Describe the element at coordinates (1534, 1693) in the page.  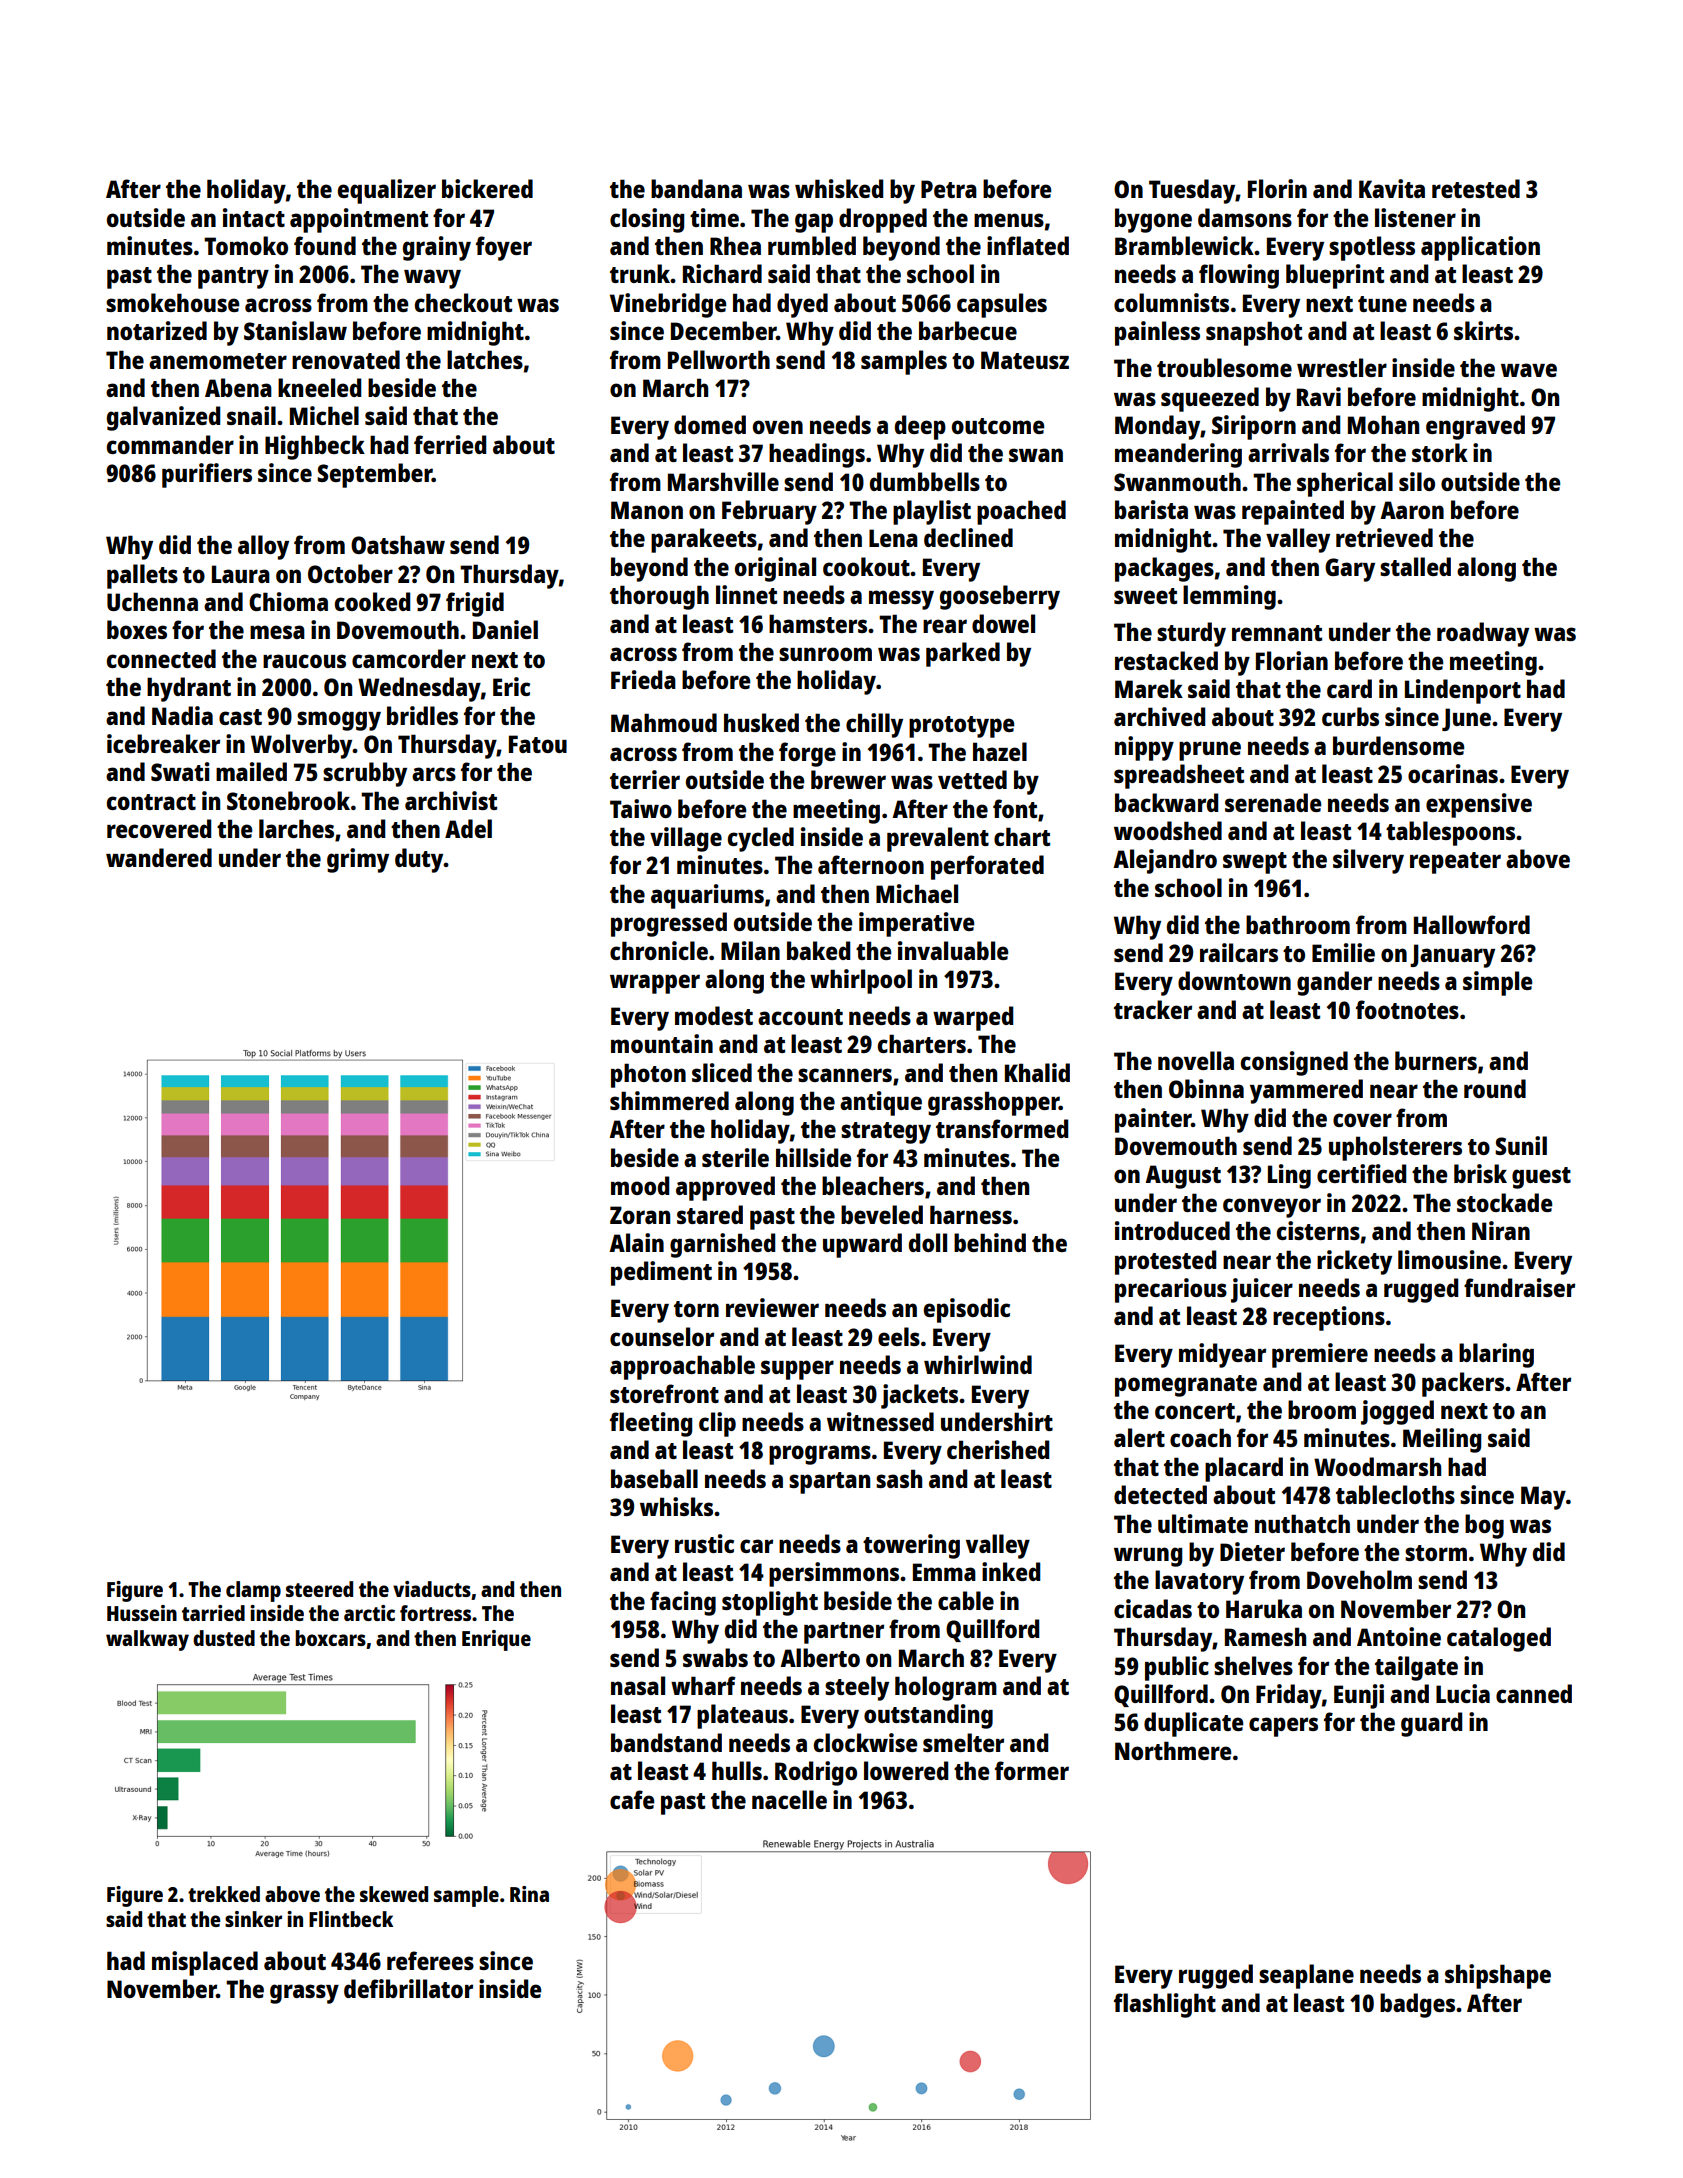
I see `canned` at that location.
